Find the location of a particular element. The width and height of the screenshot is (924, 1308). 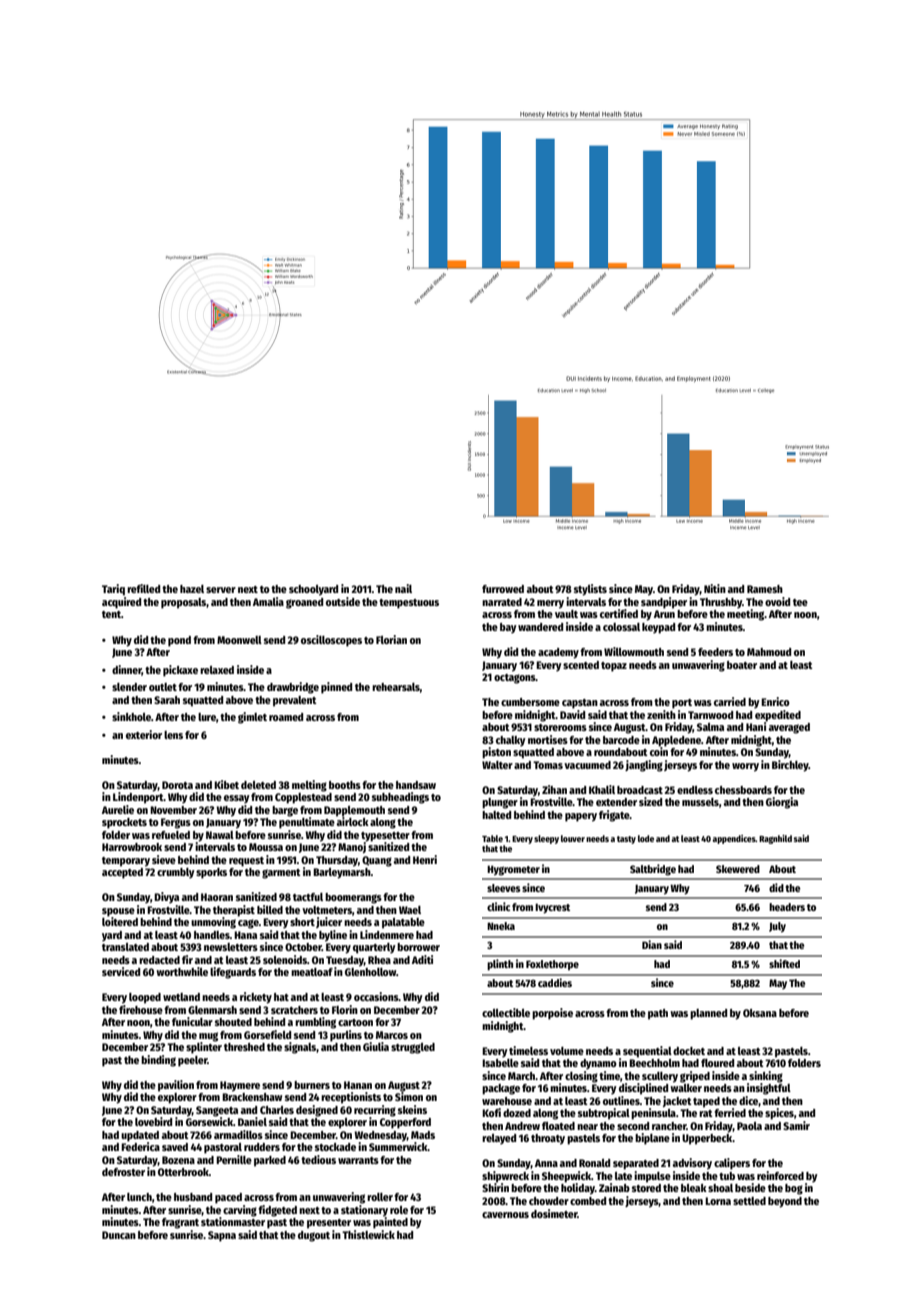

Ramesh is located at coordinates (765, 589).
